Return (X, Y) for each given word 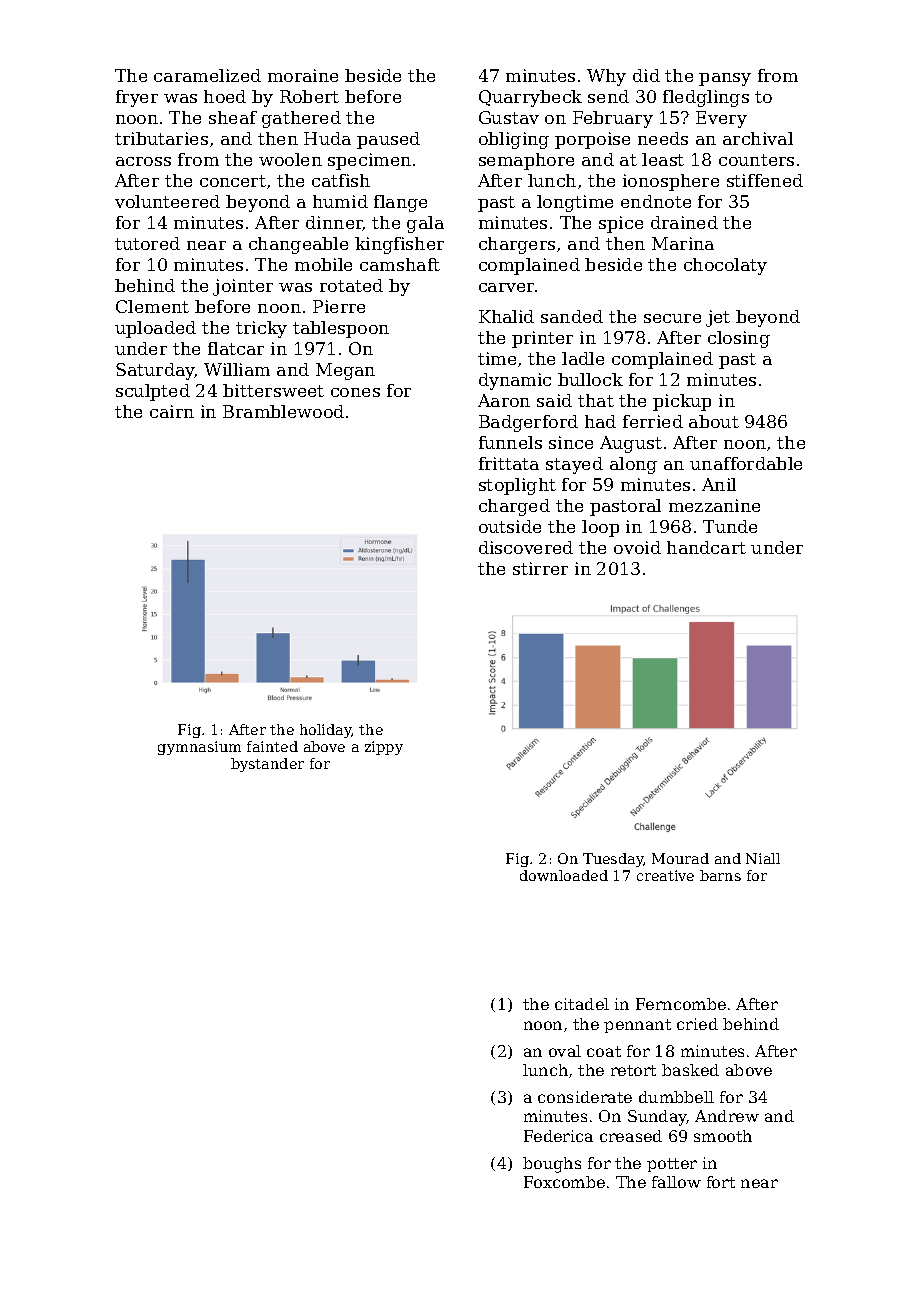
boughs (552, 1165)
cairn (172, 411)
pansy (725, 79)
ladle (583, 358)
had (600, 421)
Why (606, 77)
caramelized (207, 75)
